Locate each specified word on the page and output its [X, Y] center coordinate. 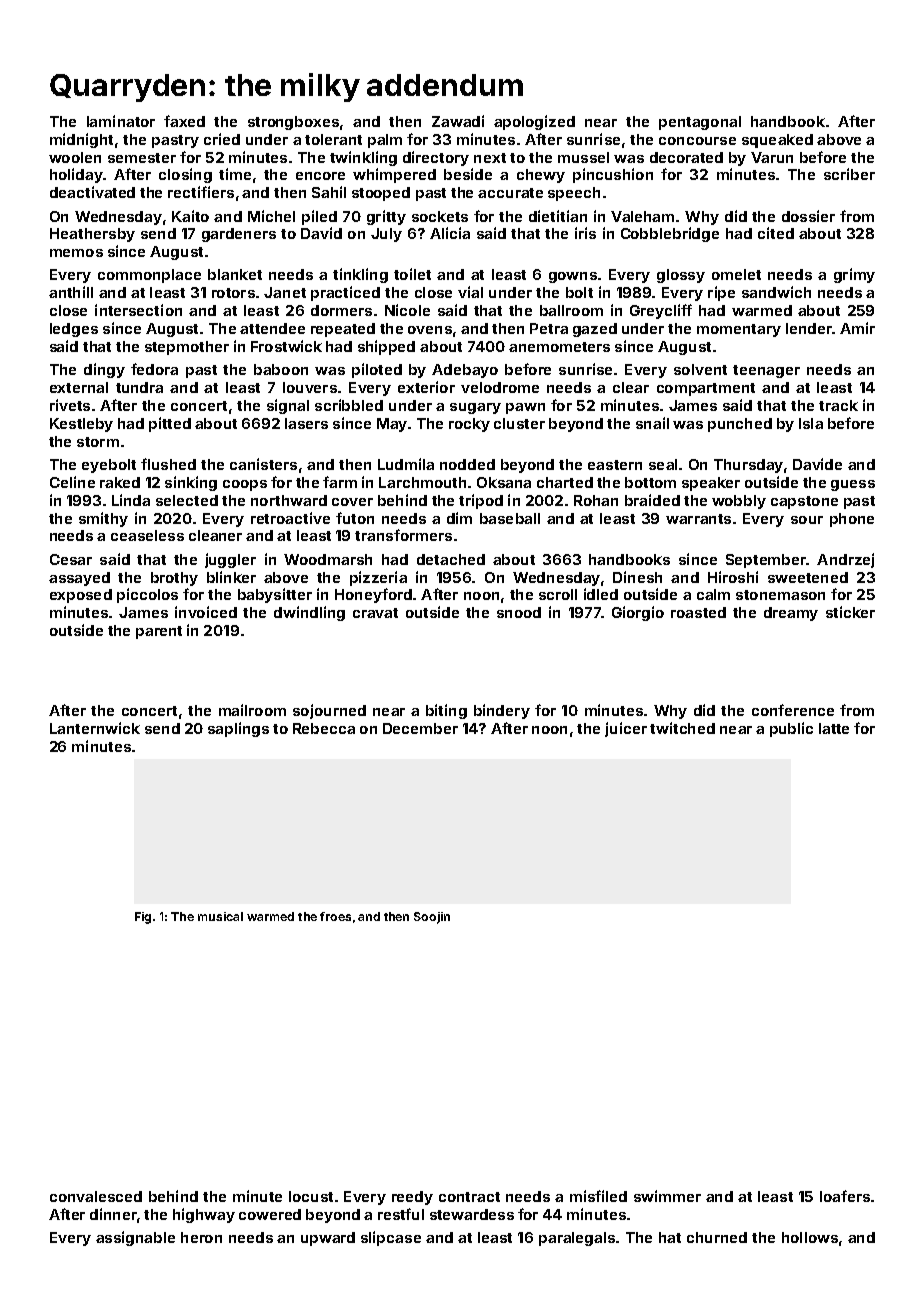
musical [220, 916]
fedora [154, 369]
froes [335, 916]
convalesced [96, 1196]
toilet [412, 274]
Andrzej [845, 560]
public [791, 729]
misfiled [598, 1196]
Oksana [504, 482]
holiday [76, 175]
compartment [706, 389]
